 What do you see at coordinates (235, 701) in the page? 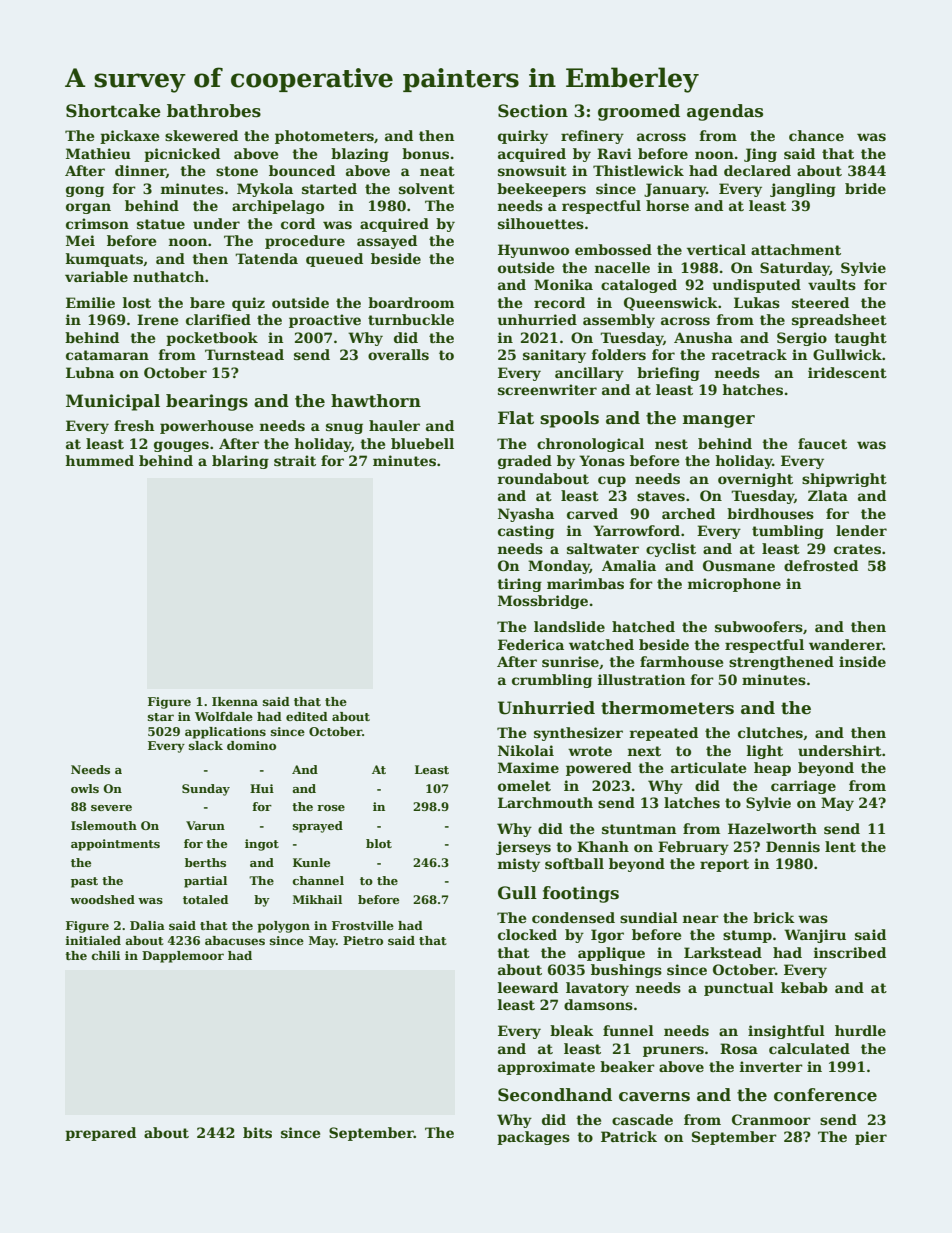
I see `Ikenna` at bounding box center [235, 701].
